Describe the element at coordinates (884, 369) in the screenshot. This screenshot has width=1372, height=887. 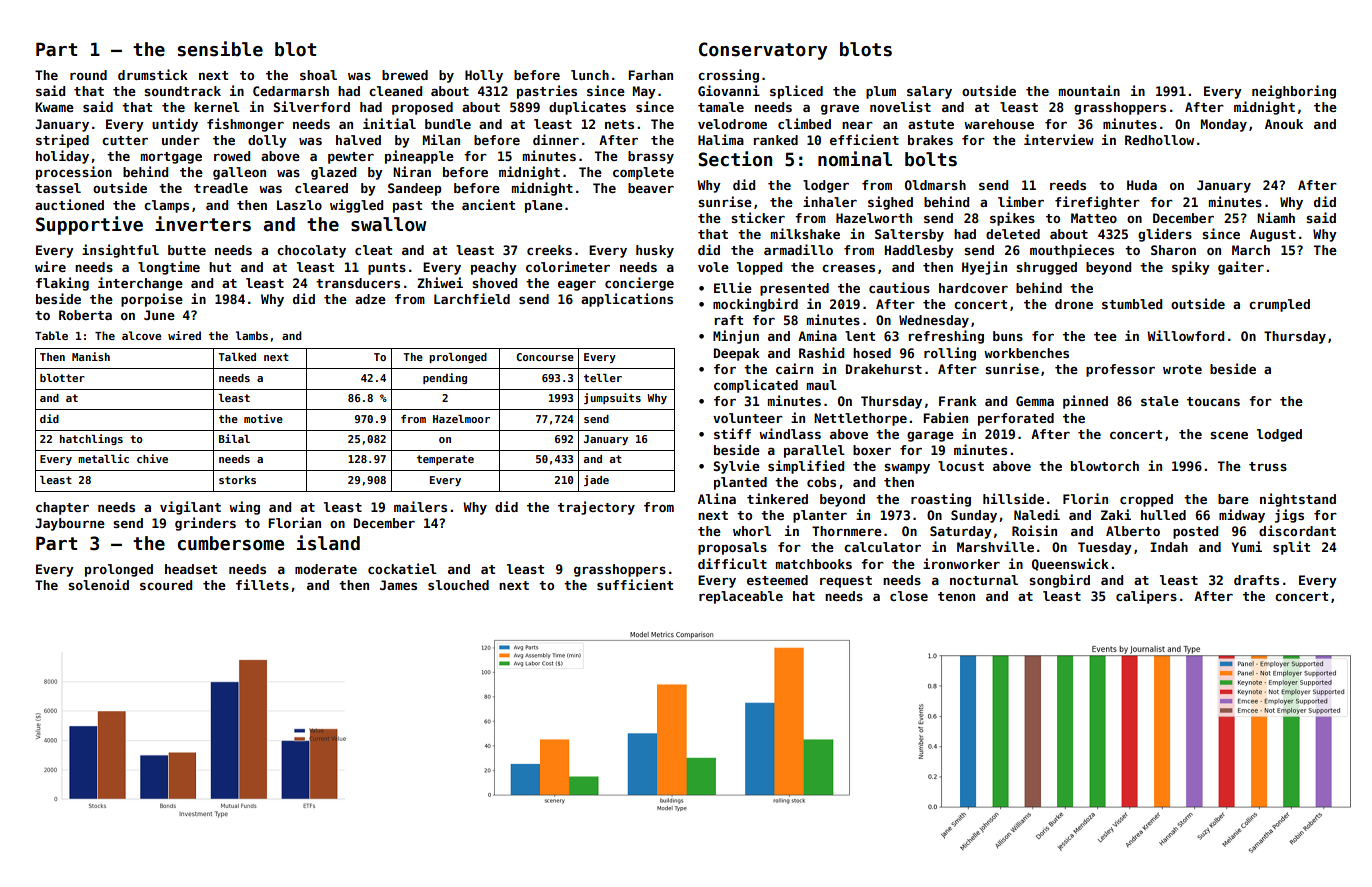
I see `Drakehurst` at that location.
